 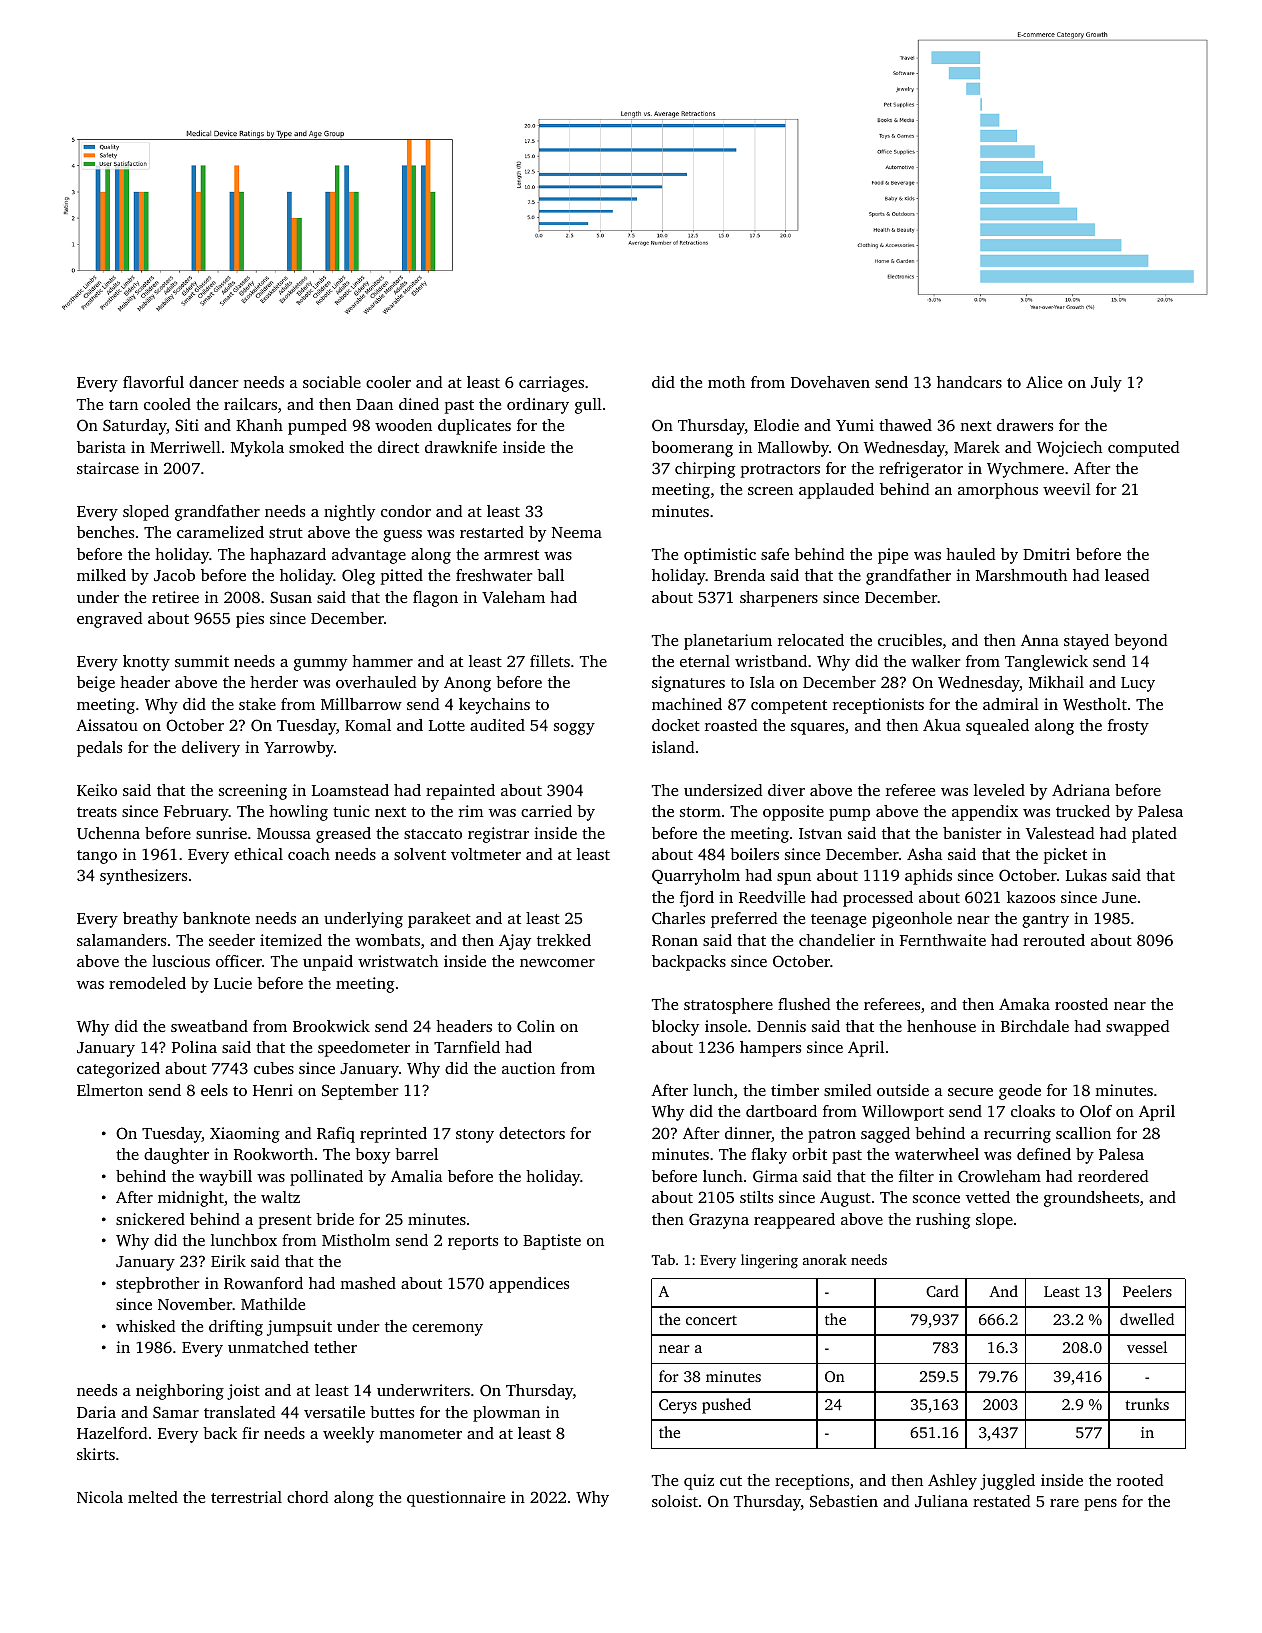 I want to click on melted, so click(x=153, y=1497).
